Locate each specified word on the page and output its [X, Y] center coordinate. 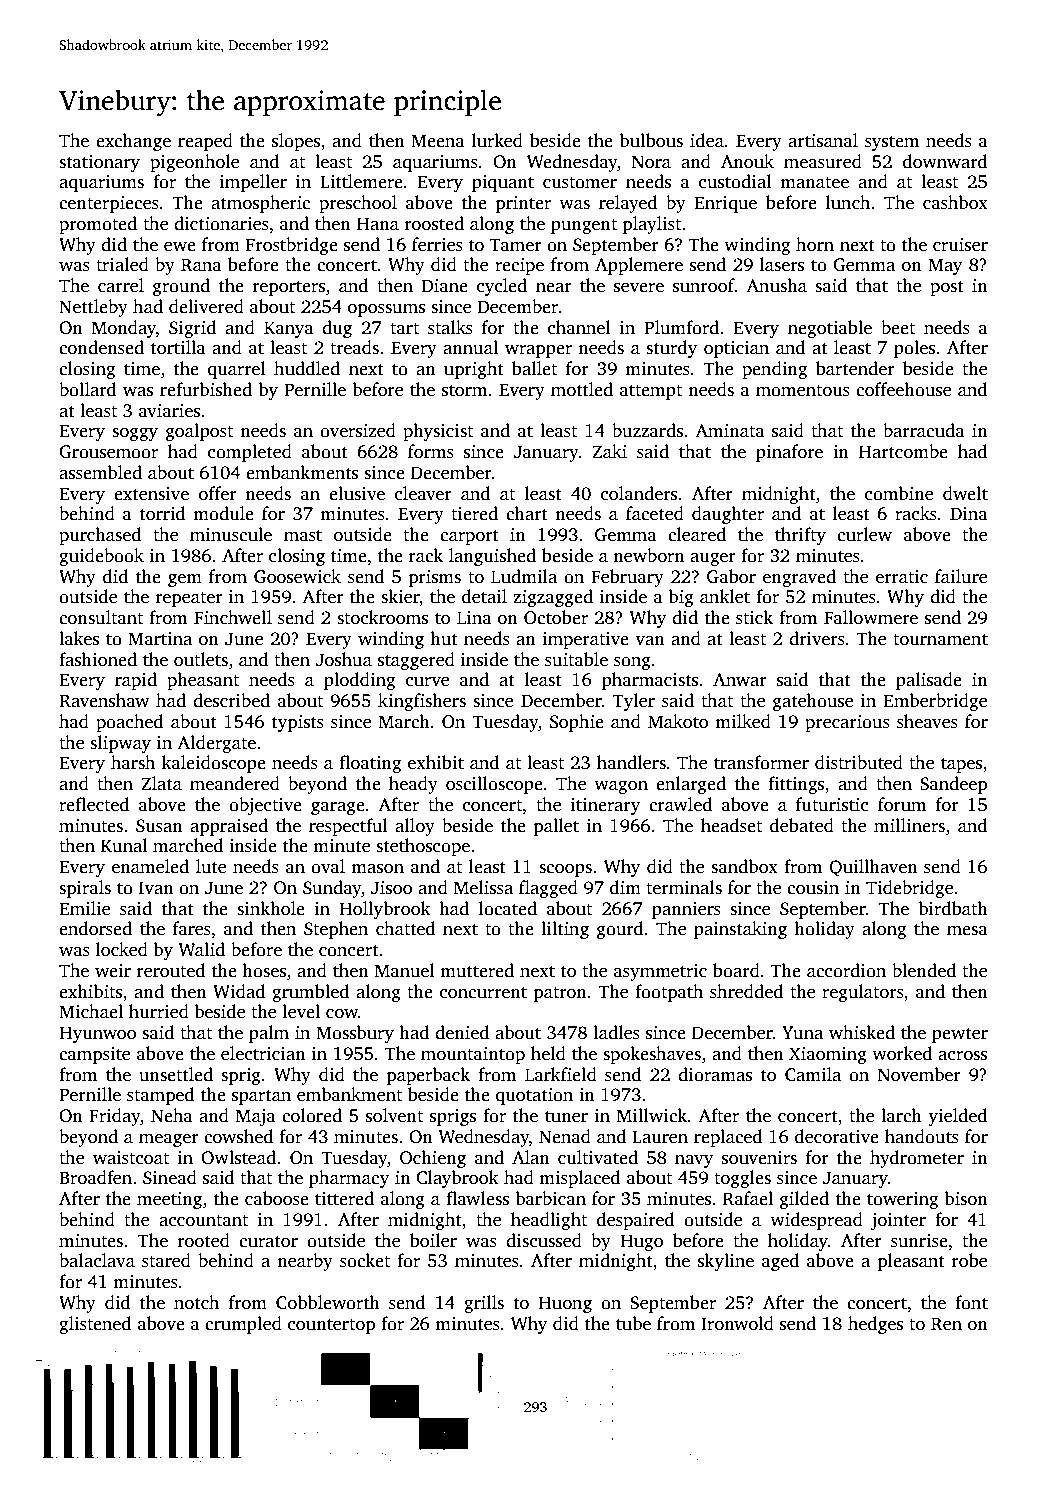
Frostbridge [292, 246]
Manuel [405, 970]
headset [731, 825]
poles [914, 349]
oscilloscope [494, 785]
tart [404, 329]
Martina [160, 639]
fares [192, 928]
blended [924, 970]
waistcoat [131, 1158]
